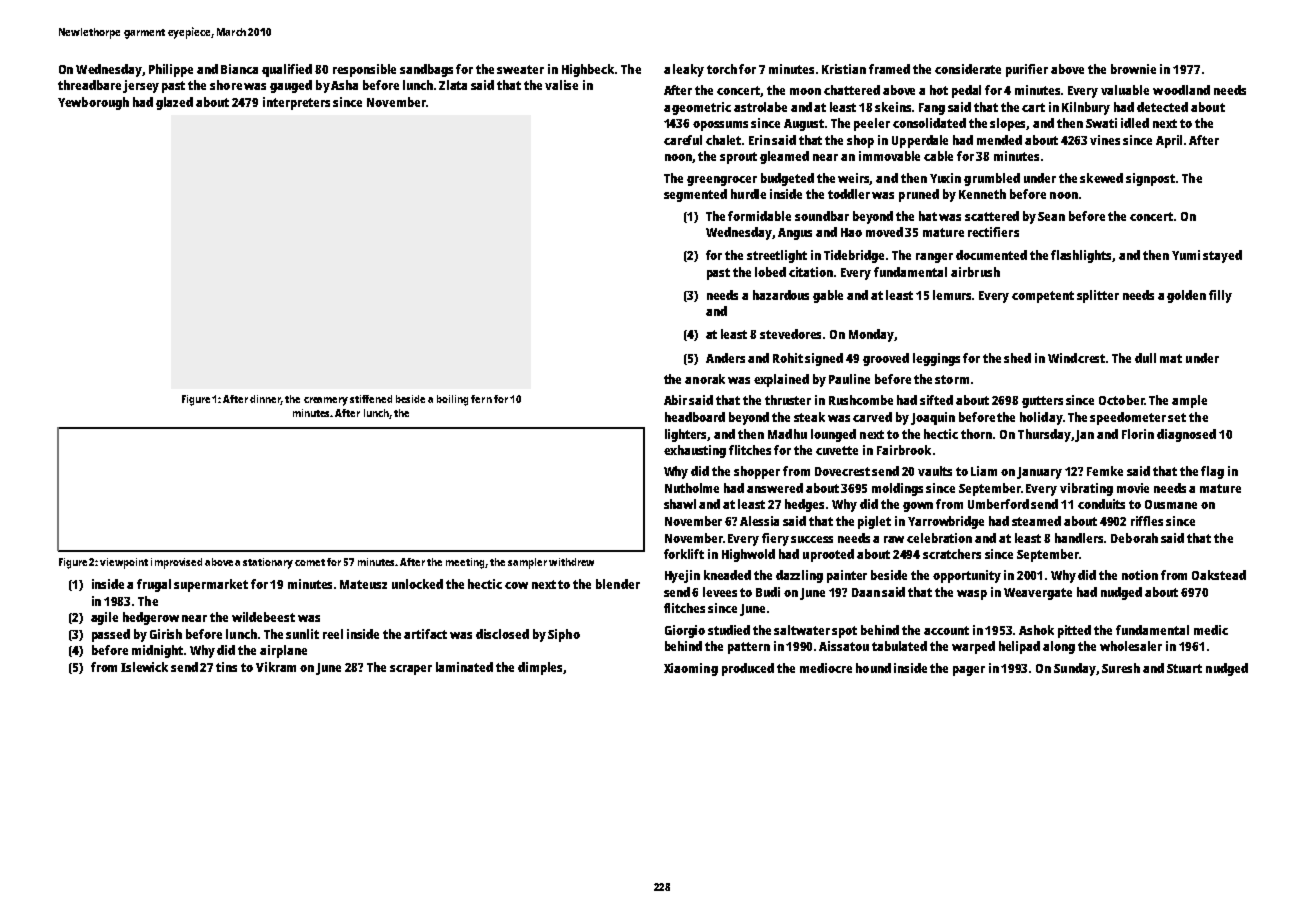 The image size is (1308, 924). Describe the element at coordinates (770, 272) in the page. I see `lobed` at that location.
